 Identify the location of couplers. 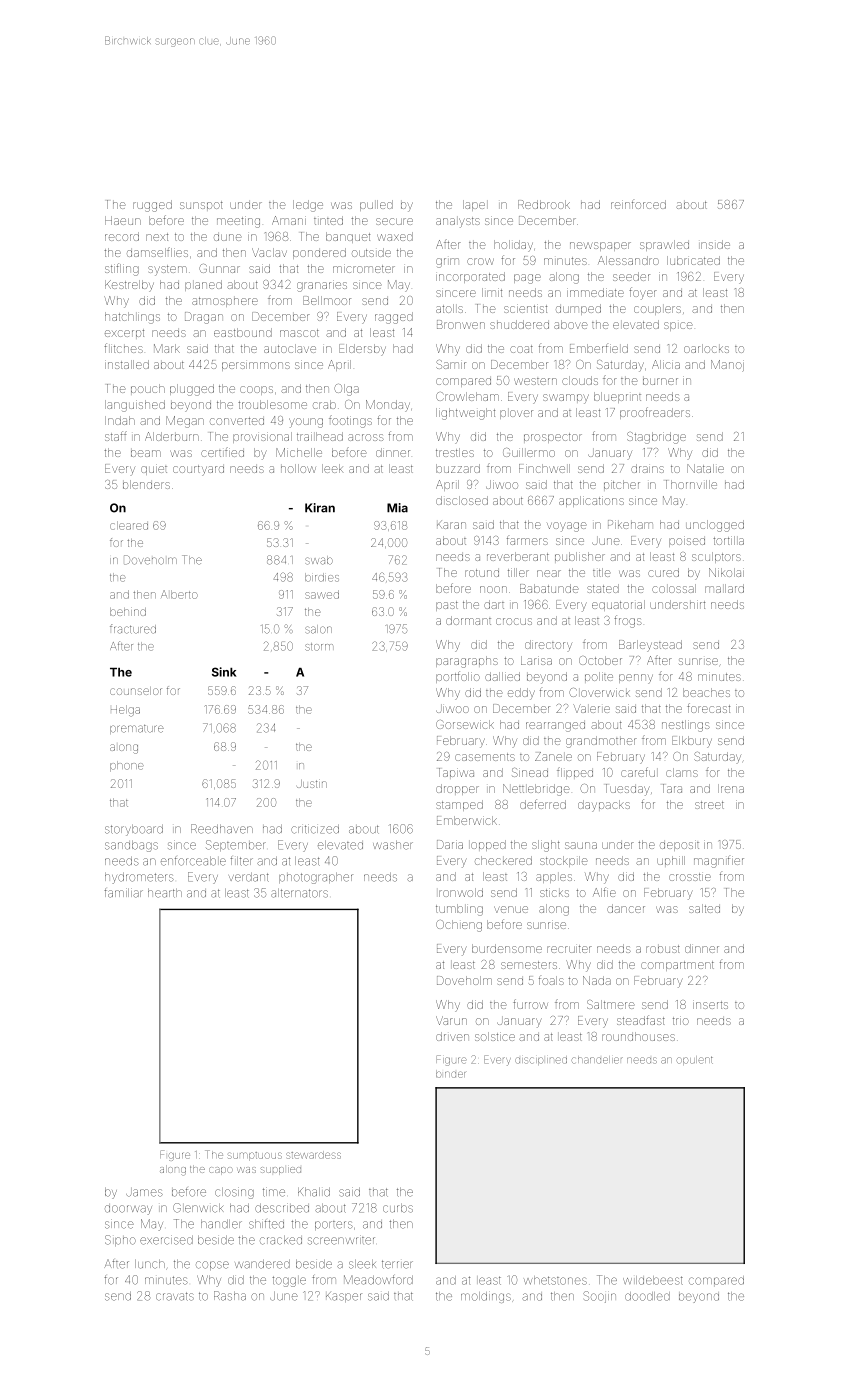
(657, 310).
